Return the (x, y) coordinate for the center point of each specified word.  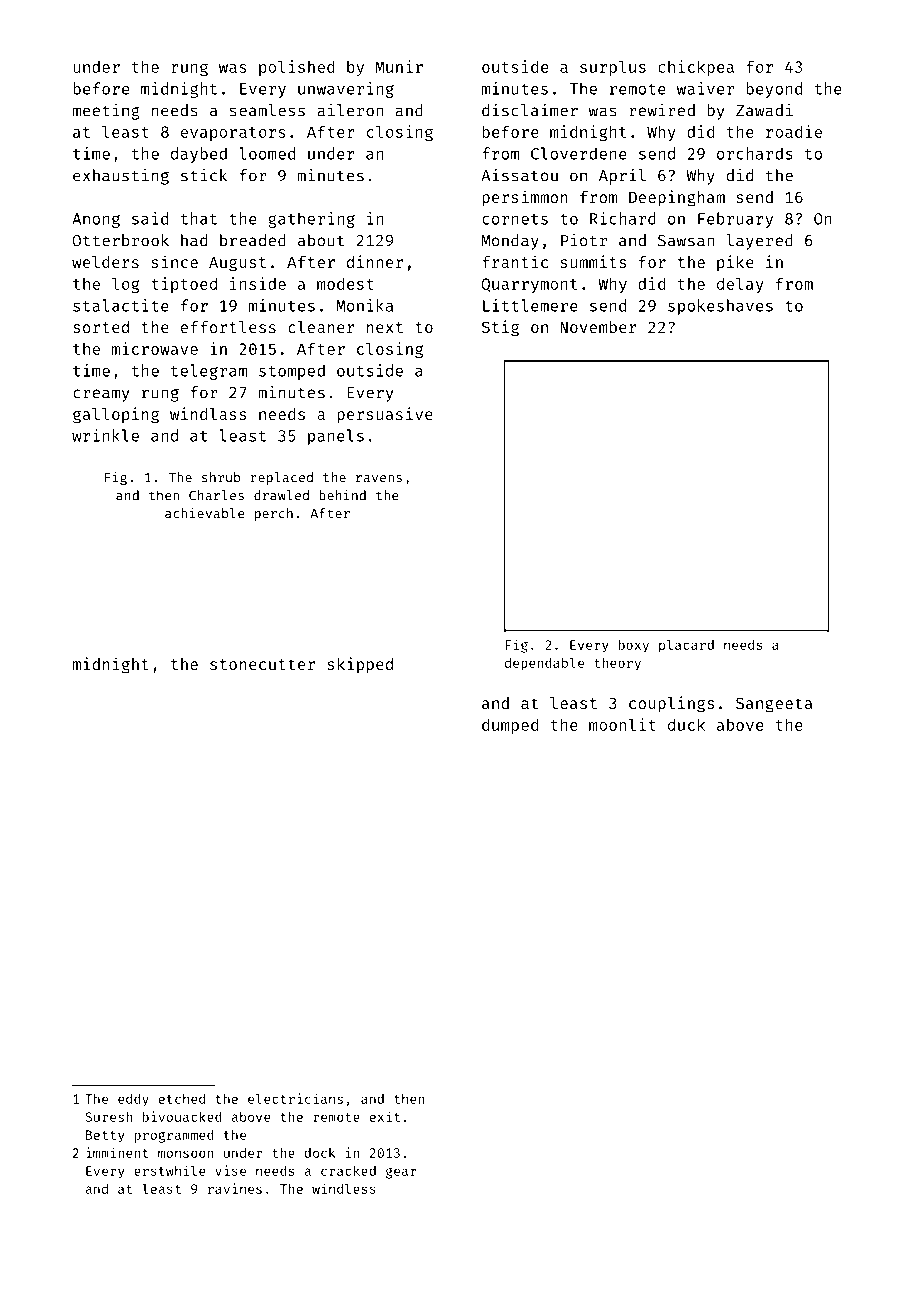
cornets (515, 219)
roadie (794, 131)
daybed (199, 155)
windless (344, 1188)
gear (401, 1173)
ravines (235, 1188)
